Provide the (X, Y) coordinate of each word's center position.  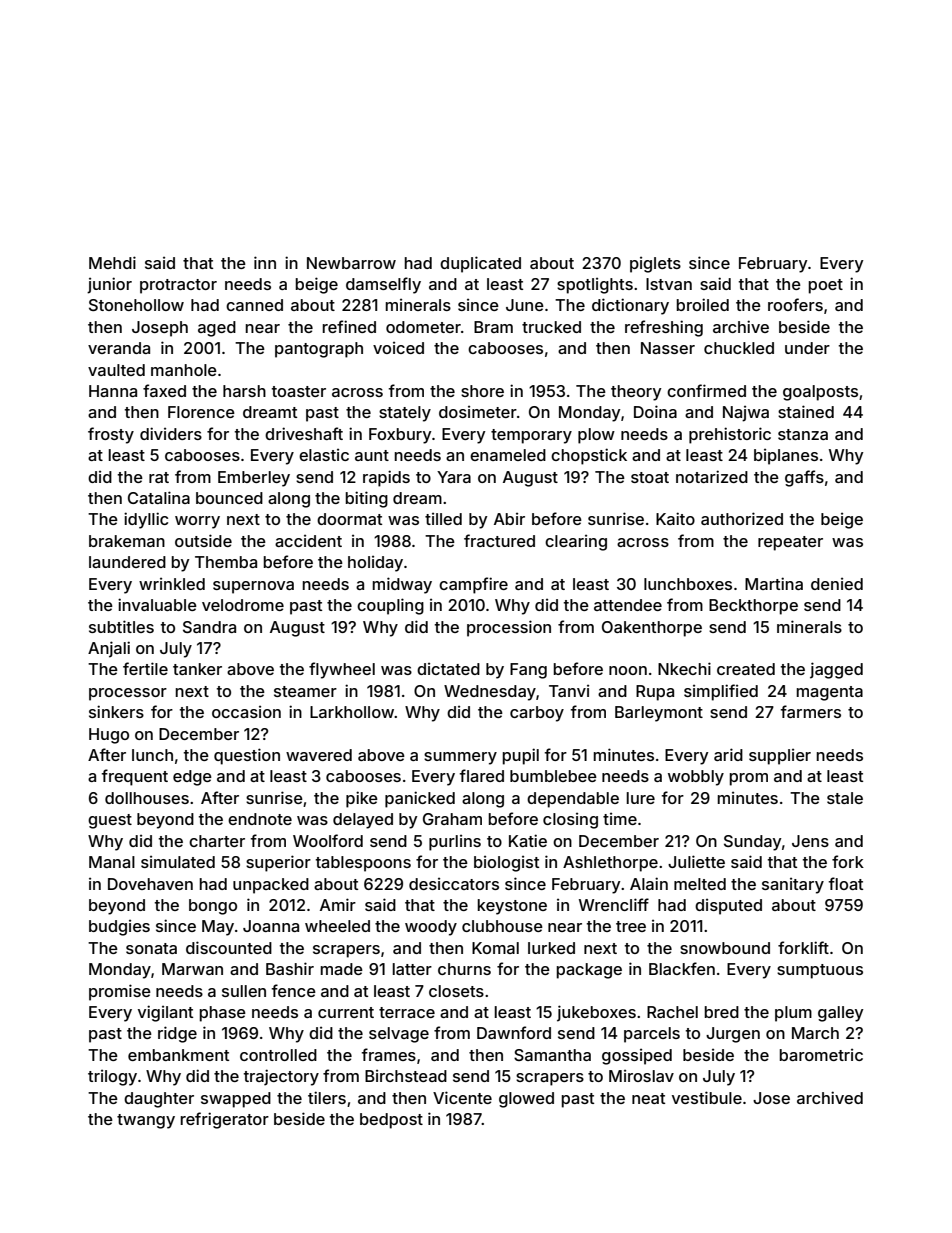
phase (223, 1014)
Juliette (696, 861)
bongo (213, 907)
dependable (573, 800)
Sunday (753, 843)
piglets (655, 265)
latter (412, 969)
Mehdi (112, 262)
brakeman (127, 541)
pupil (521, 756)
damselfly (383, 285)
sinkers (116, 711)
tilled (443, 519)
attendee (628, 605)
